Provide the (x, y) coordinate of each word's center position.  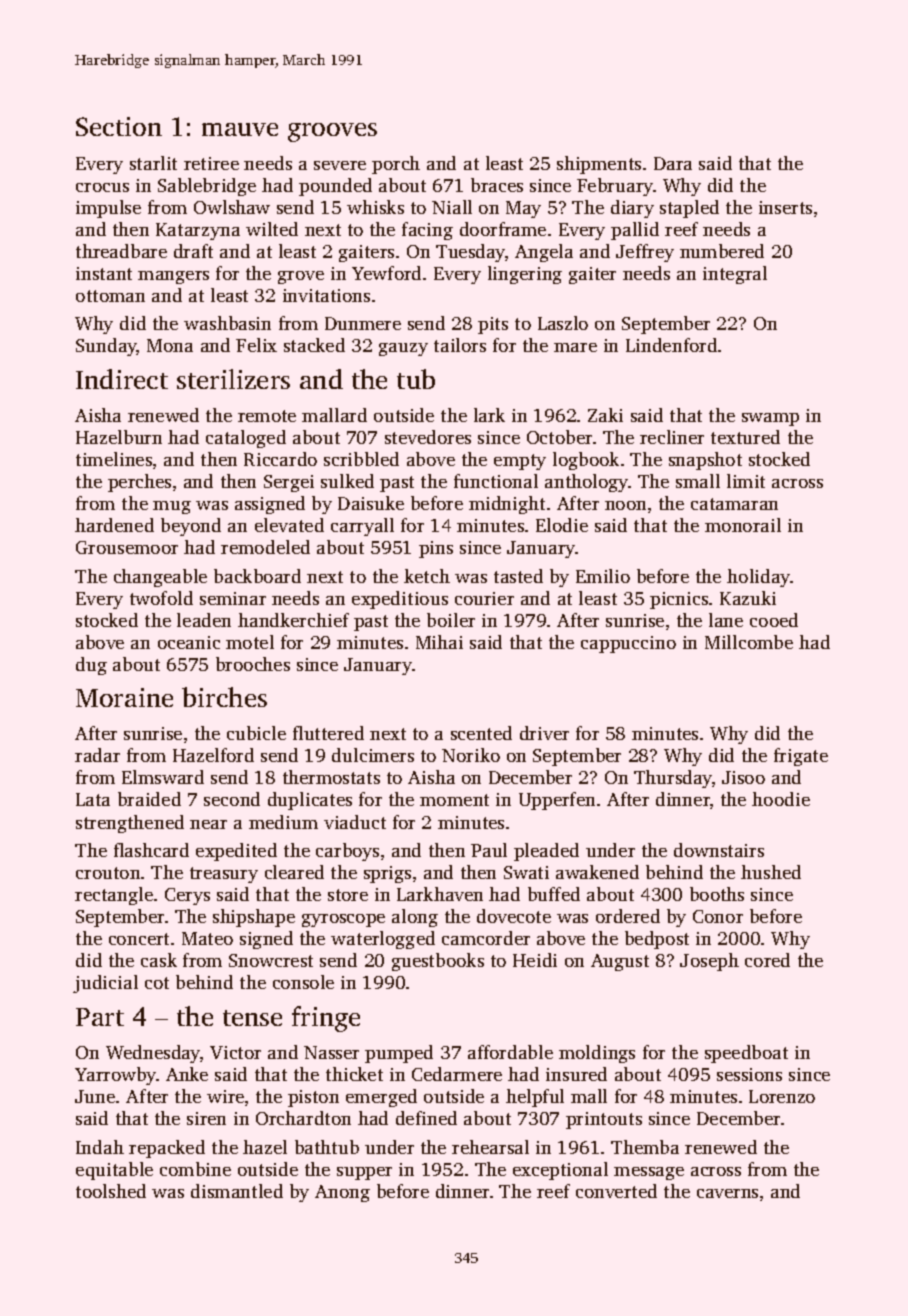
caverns (727, 1193)
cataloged (246, 439)
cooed (774, 620)
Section (119, 126)
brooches (253, 664)
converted (616, 1191)
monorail (743, 525)
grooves (332, 132)
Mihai (439, 642)
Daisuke (371, 503)
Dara (673, 163)
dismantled (237, 1191)
